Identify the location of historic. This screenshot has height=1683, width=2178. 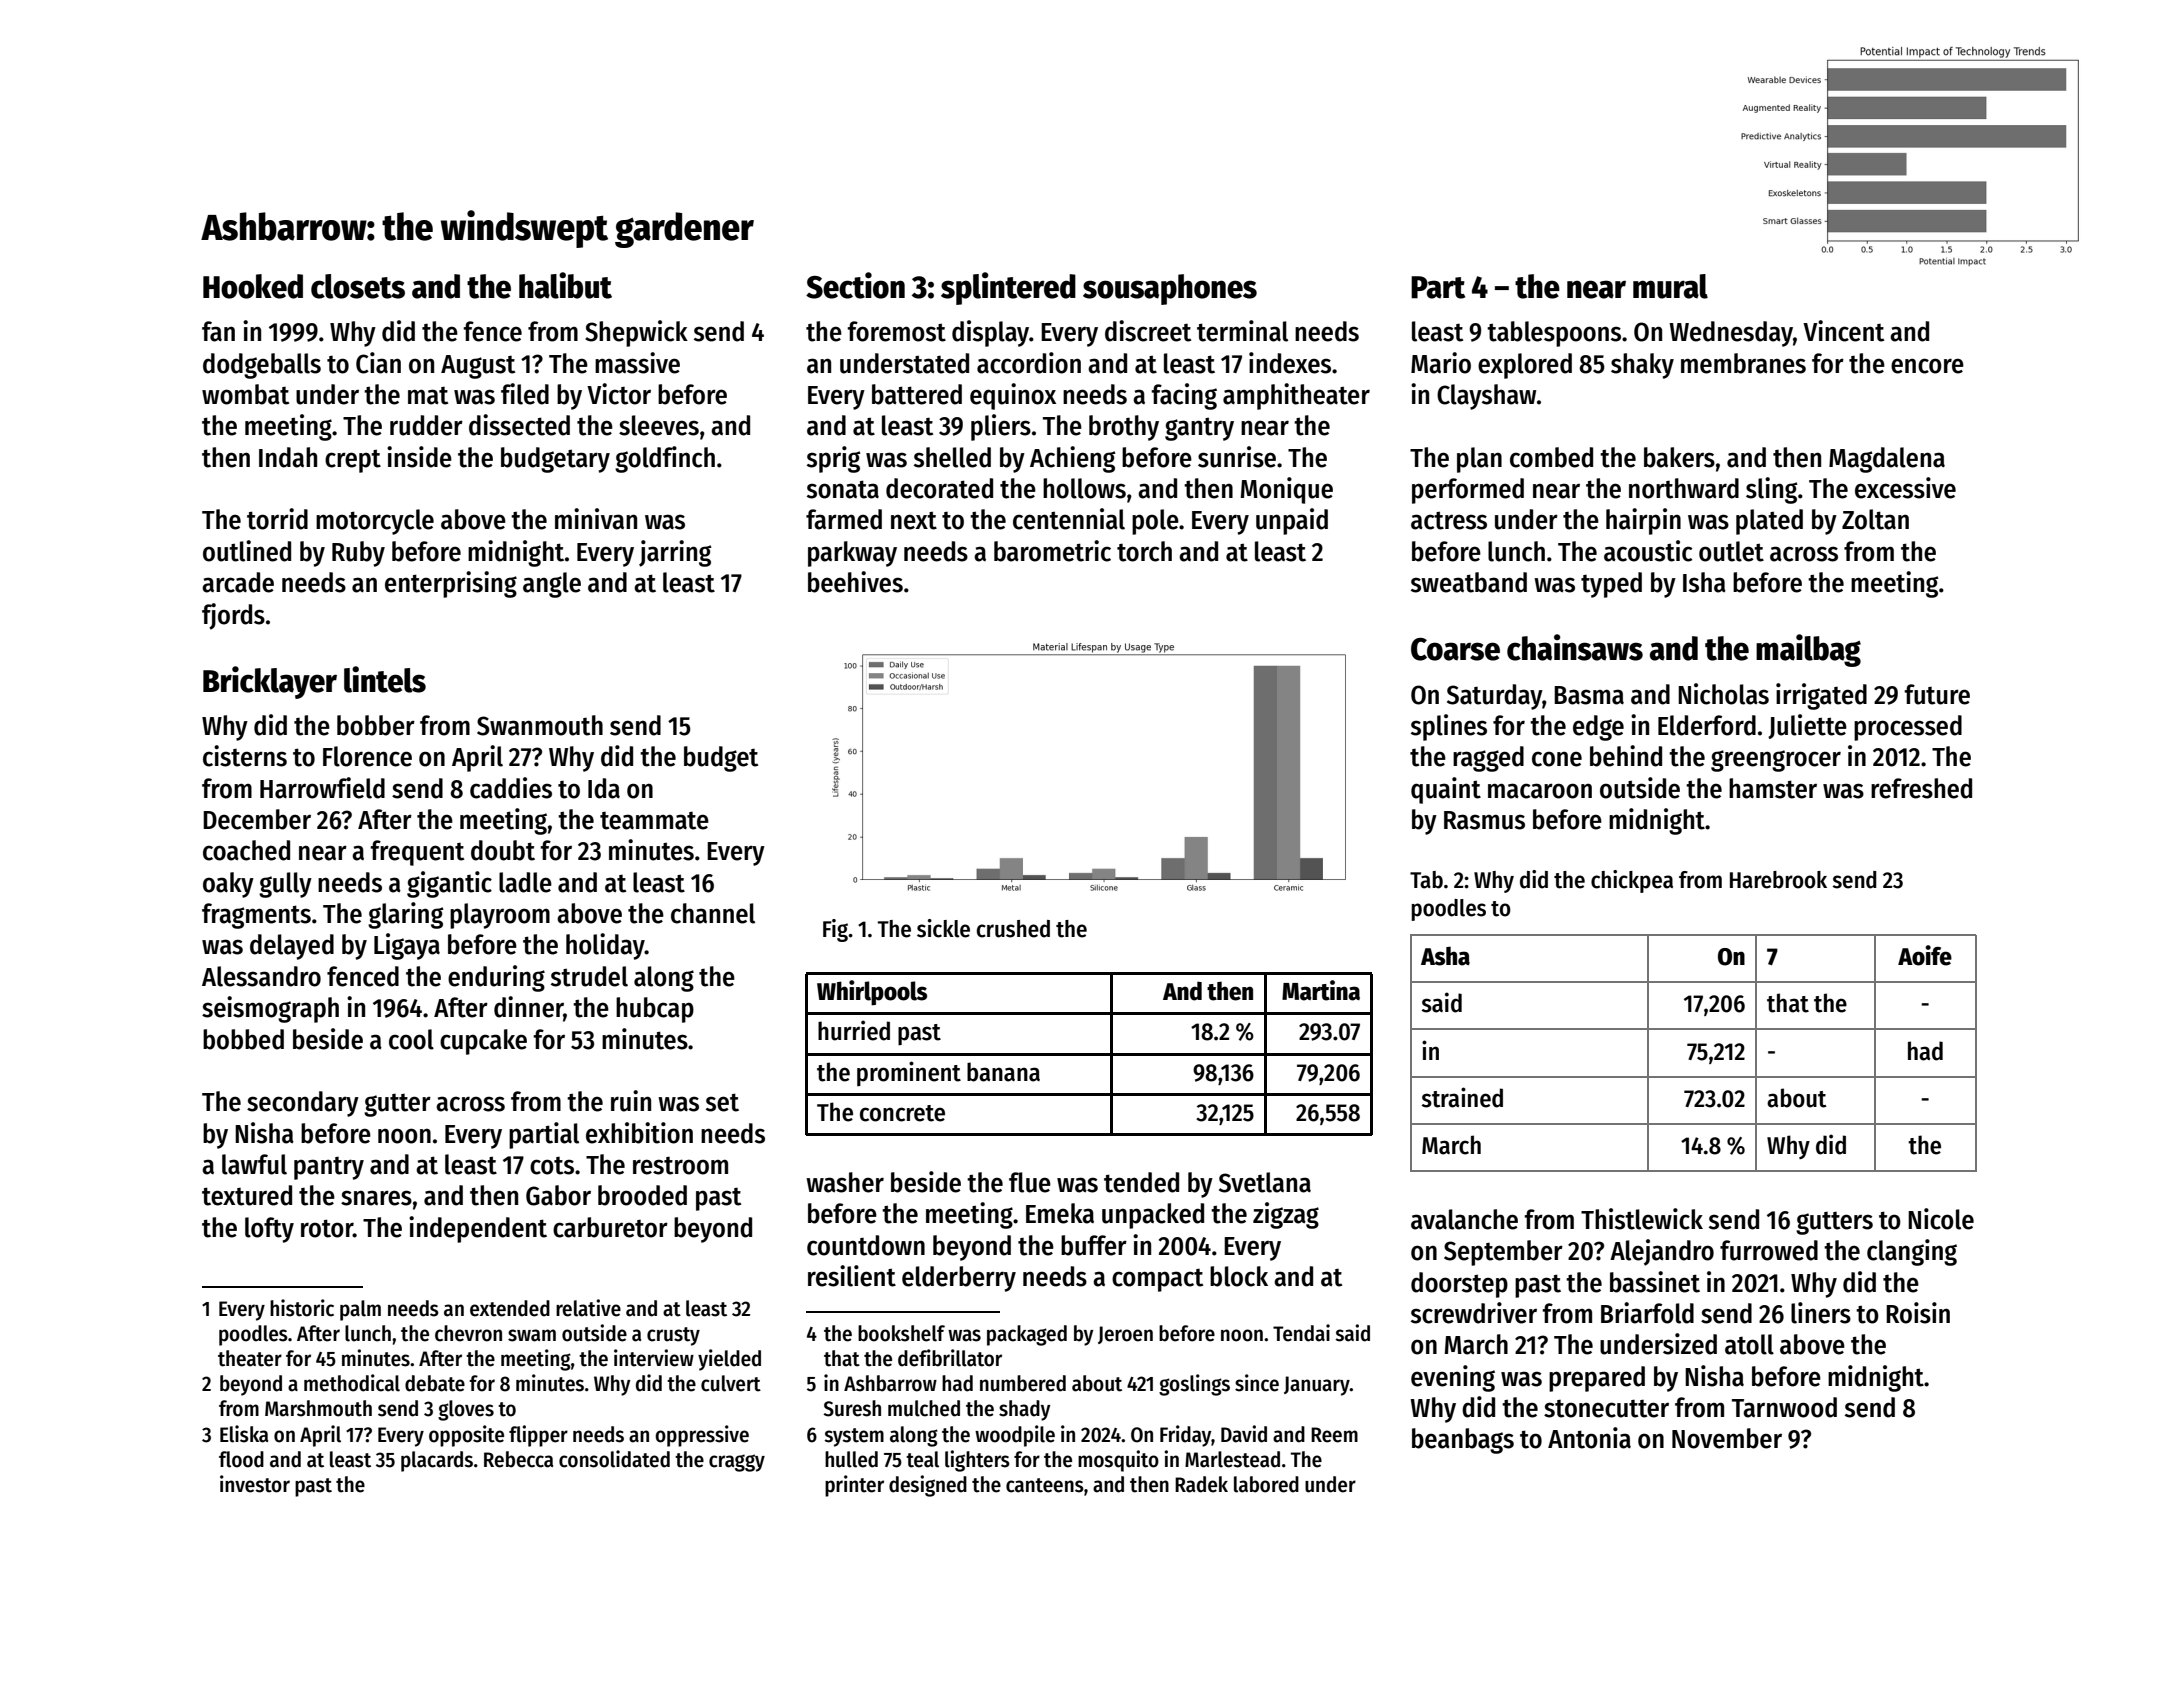
(302, 1308).
